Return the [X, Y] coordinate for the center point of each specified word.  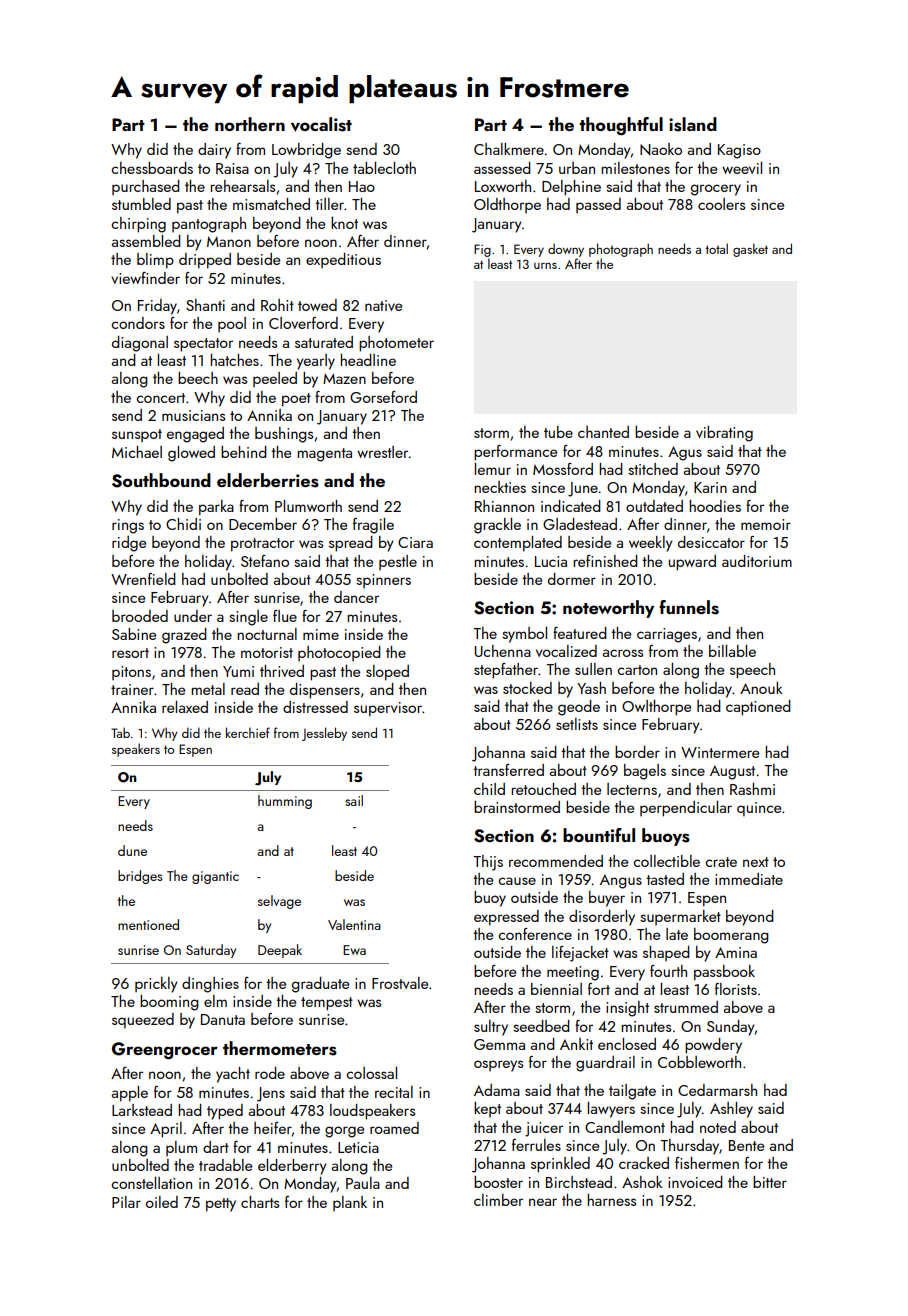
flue [285, 616]
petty [221, 1205]
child [489, 789]
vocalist [321, 124]
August [732, 772]
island [693, 124]
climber [498, 1200]
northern [250, 124]
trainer [132, 689]
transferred [508, 770]
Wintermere [720, 752]
